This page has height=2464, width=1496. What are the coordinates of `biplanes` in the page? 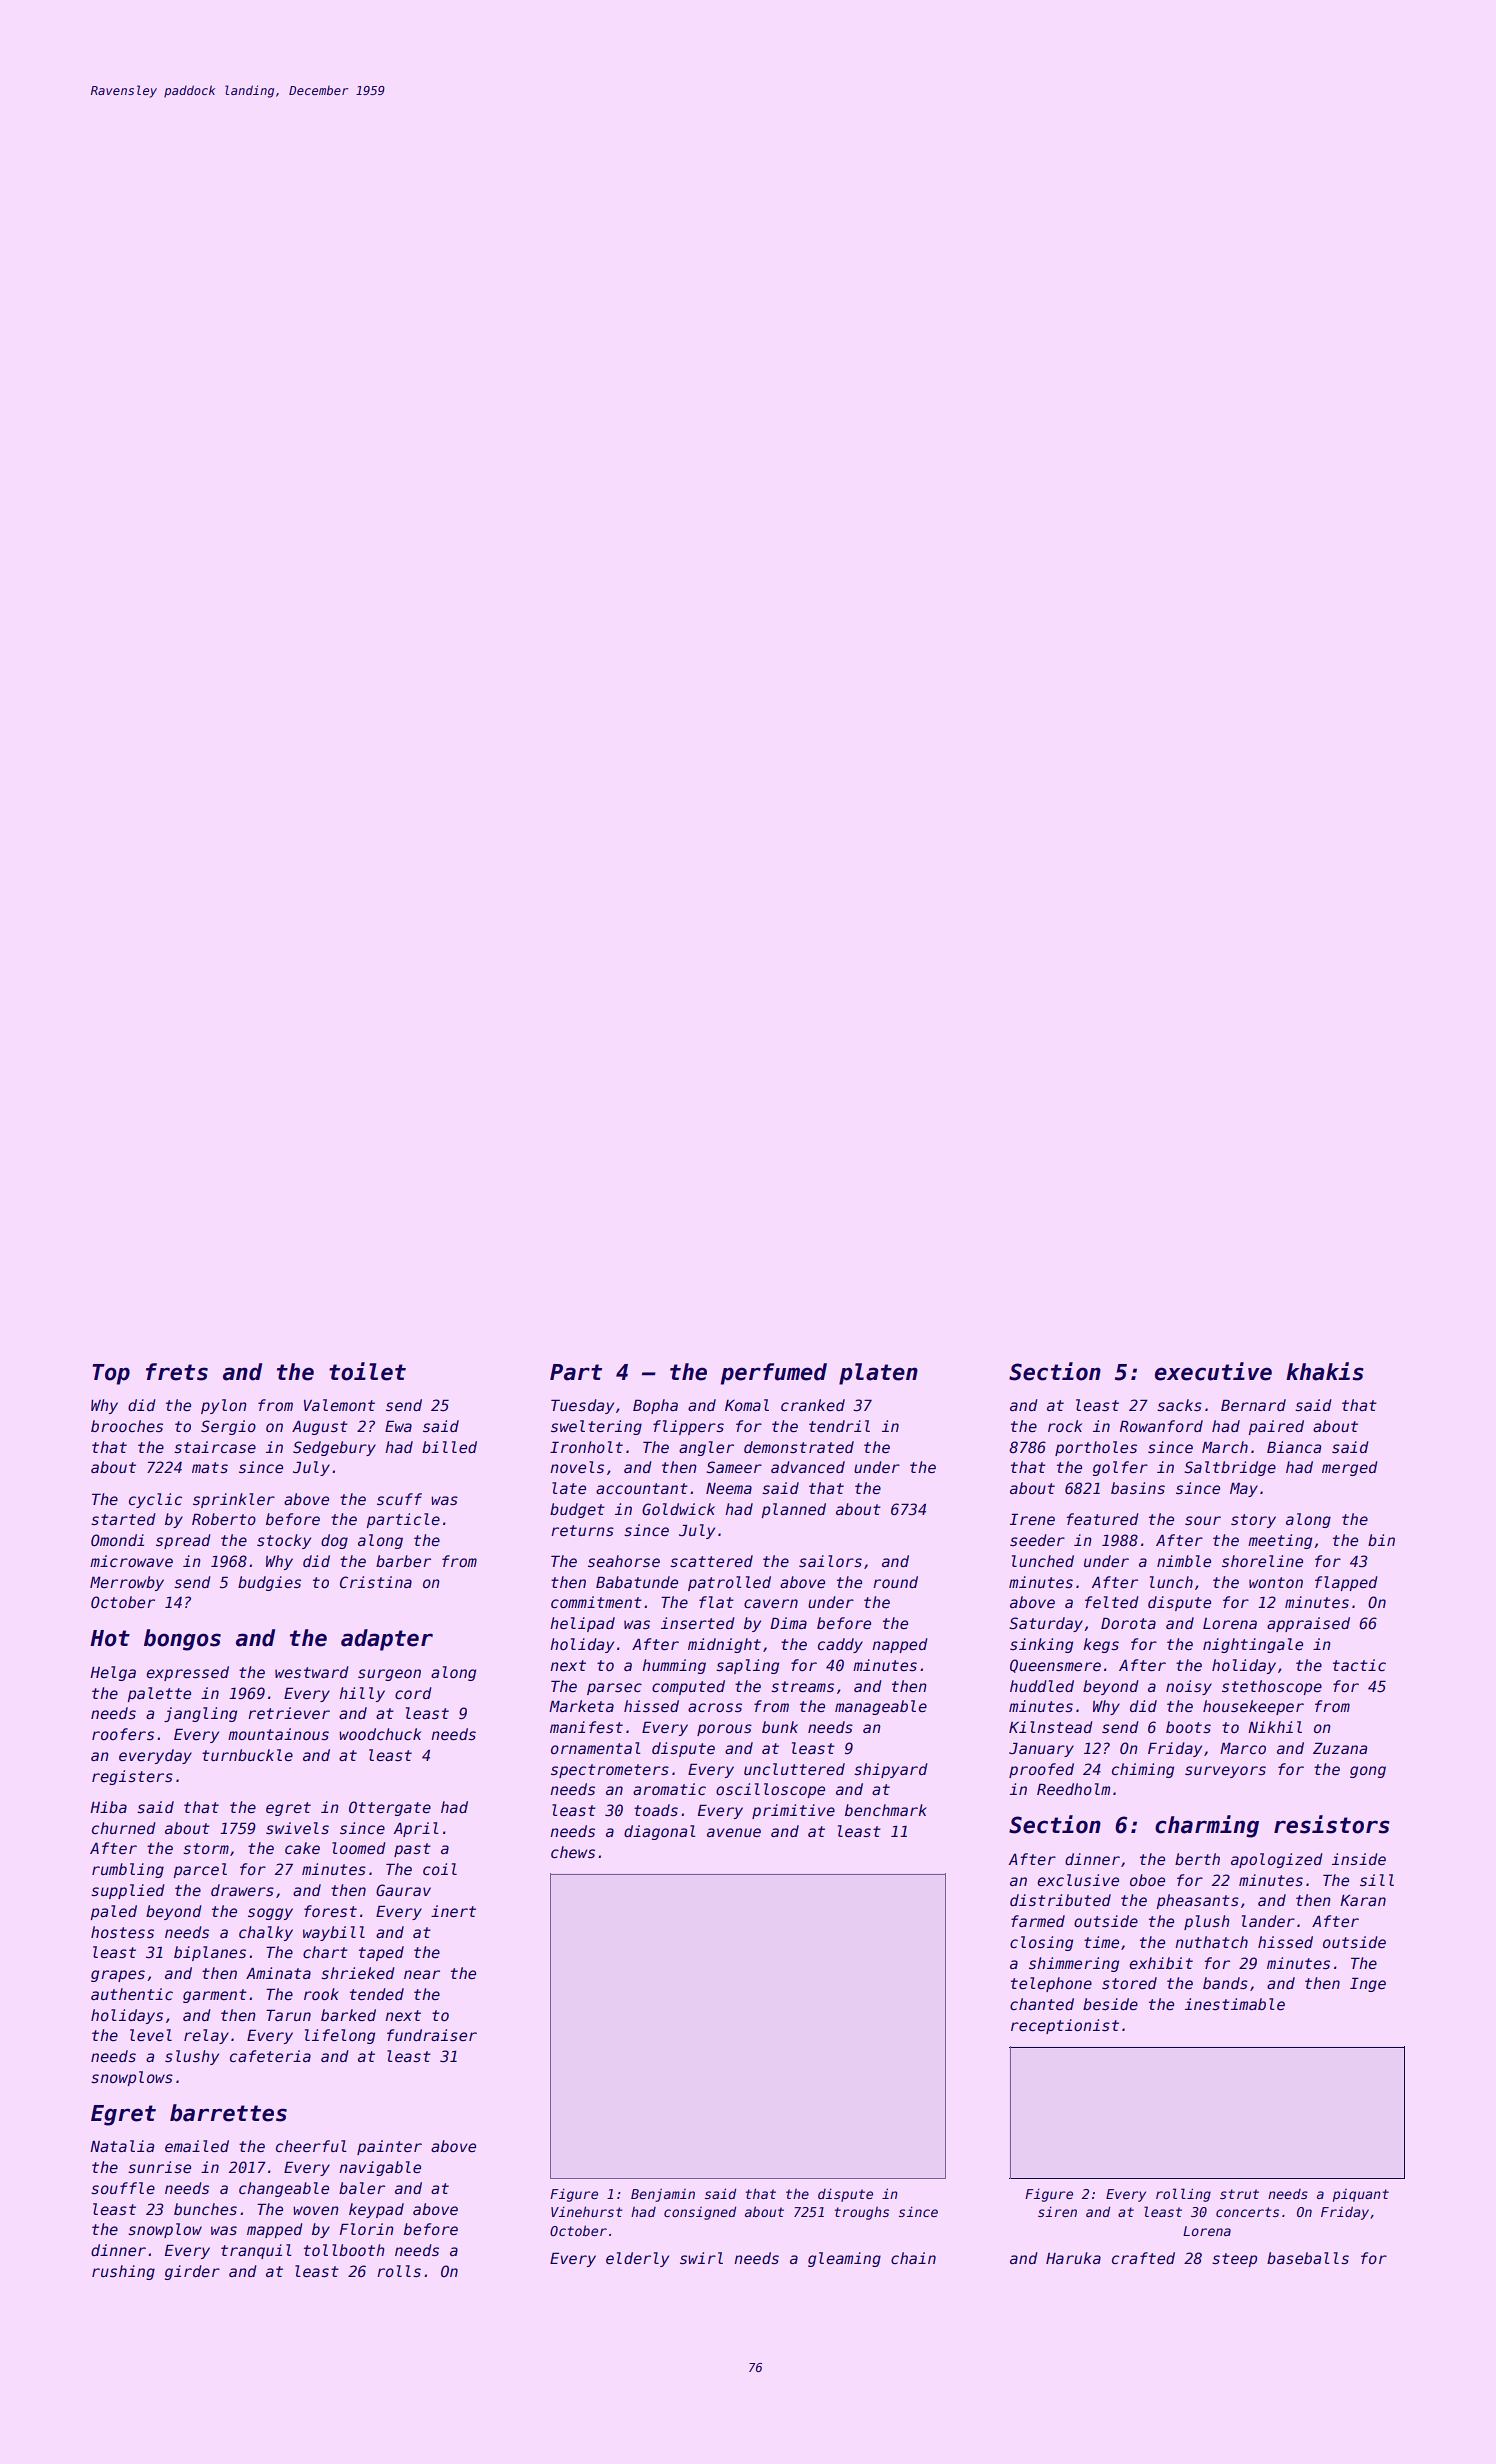 It's located at (210, 1953).
